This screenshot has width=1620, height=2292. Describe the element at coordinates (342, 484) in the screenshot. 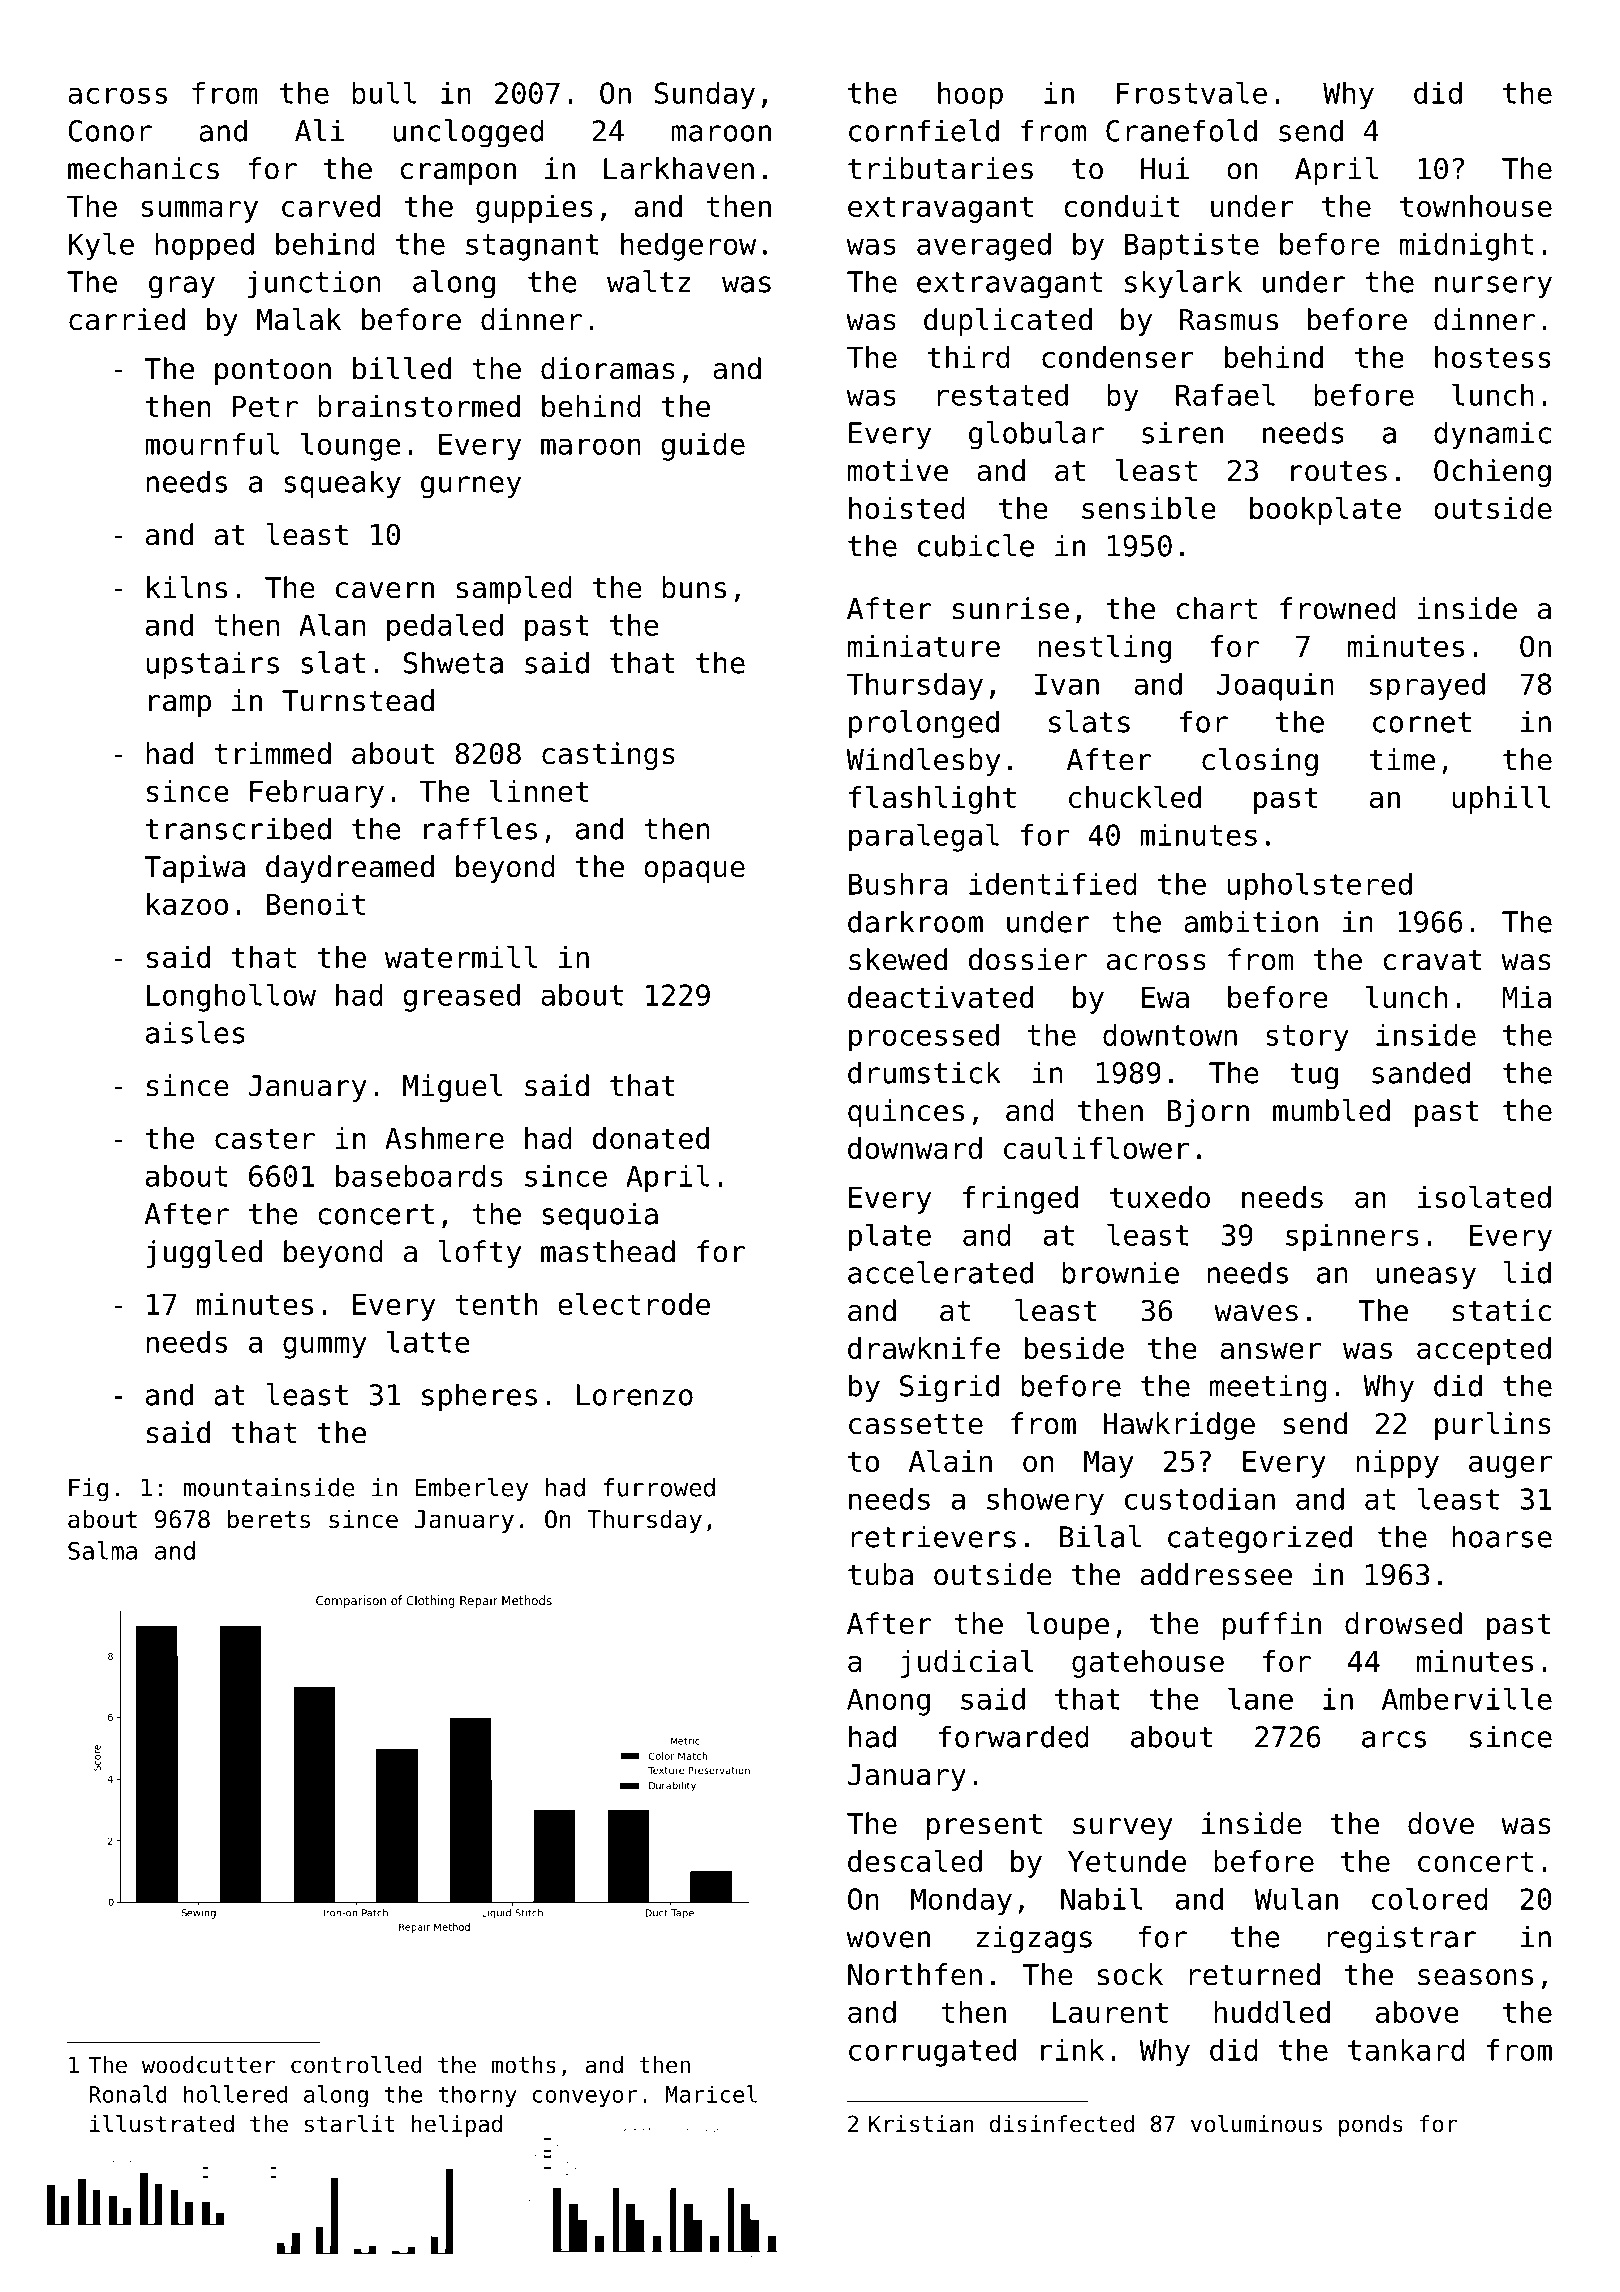

I see `squeaky` at that location.
